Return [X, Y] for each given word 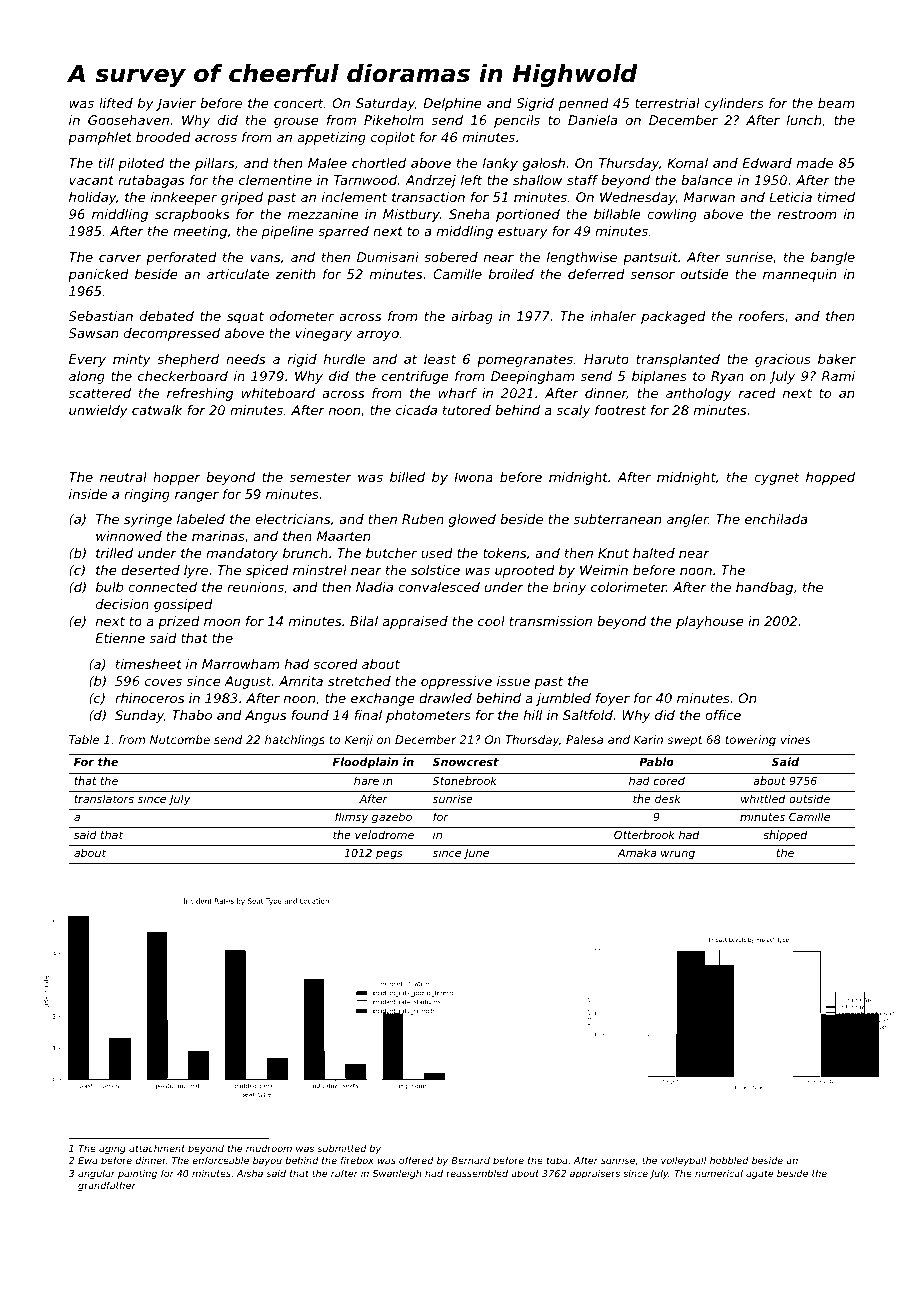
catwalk [157, 410]
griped [242, 198]
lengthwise [582, 258]
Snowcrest [466, 761]
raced [757, 393]
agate [759, 1174]
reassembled [477, 1173]
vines [796, 739]
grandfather [107, 1186]
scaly [573, 411]
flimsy [351, 818]
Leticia [790, 197]
